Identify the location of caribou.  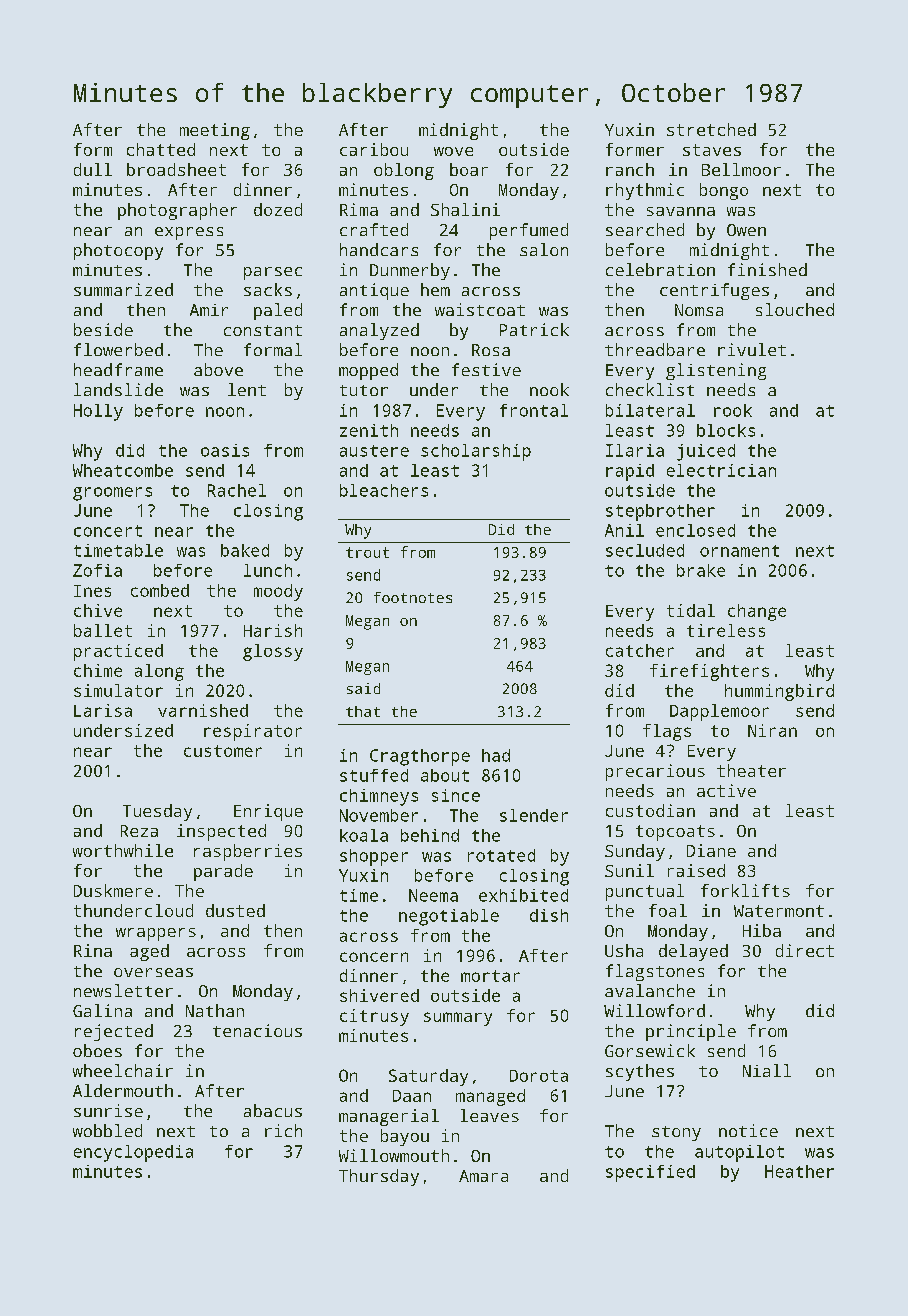
(374, 149).
